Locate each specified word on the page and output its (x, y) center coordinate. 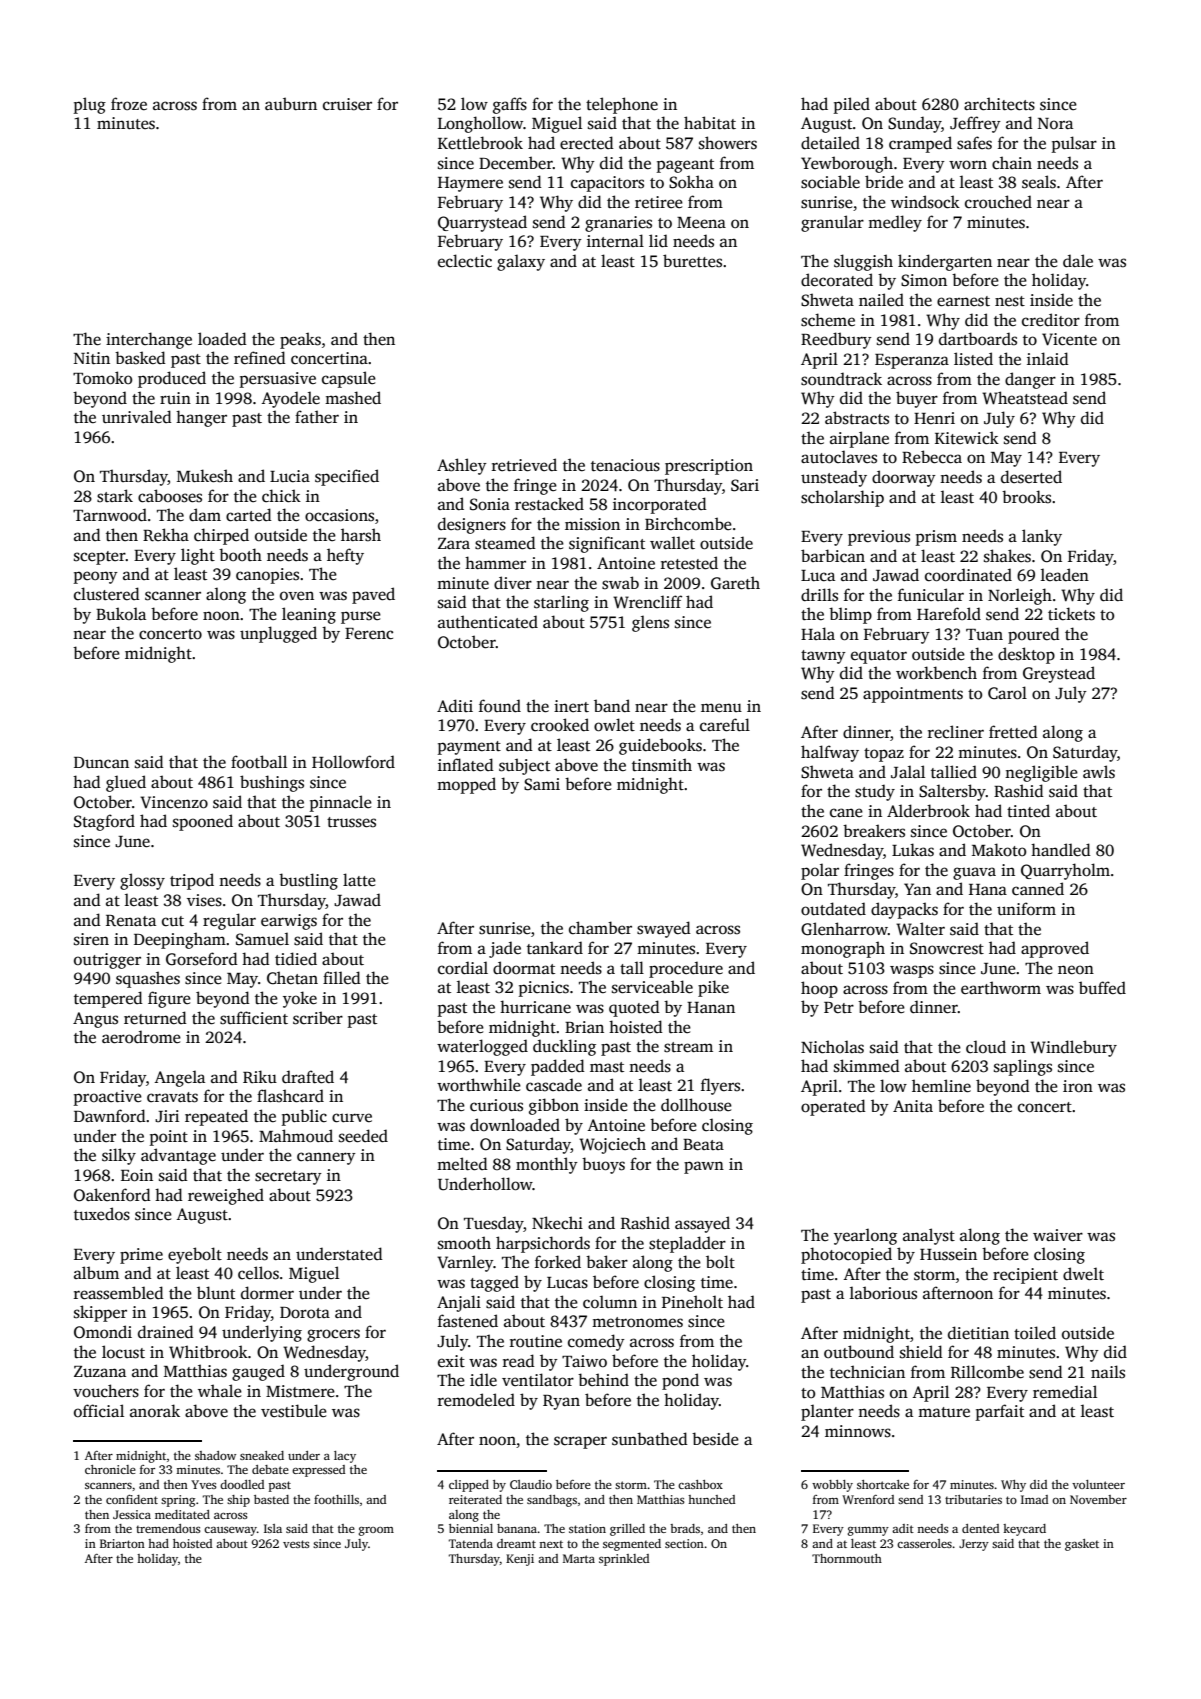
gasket (1082, 1545)
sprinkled (624, 1560)
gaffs (510, 105)
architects (999, 104)
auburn (291, 103)
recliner (956, 732)
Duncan (101, 762)
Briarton (122, 1543)
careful (725, 725)
